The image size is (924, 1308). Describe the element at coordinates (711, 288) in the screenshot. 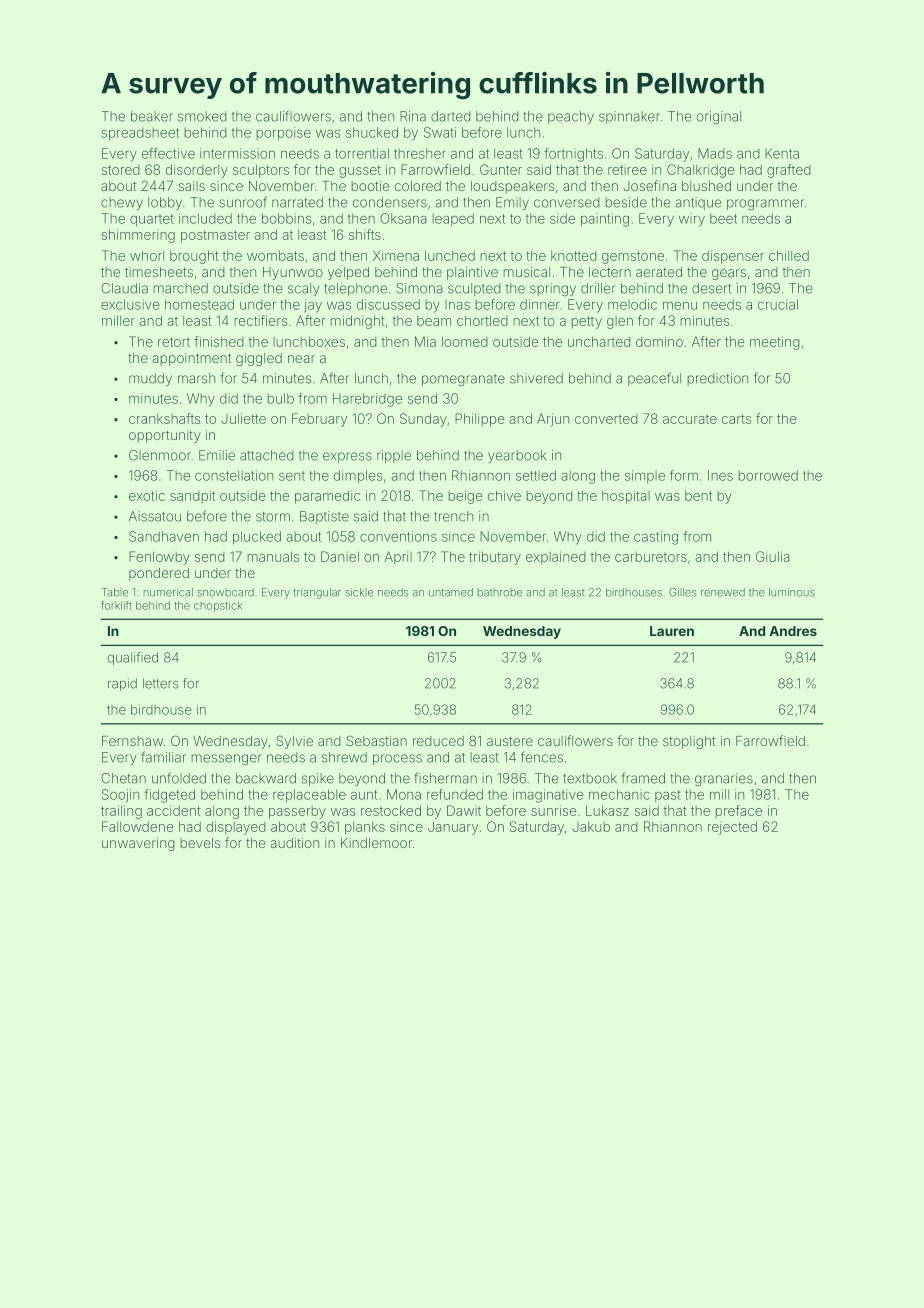

I see `desert` at that location.
